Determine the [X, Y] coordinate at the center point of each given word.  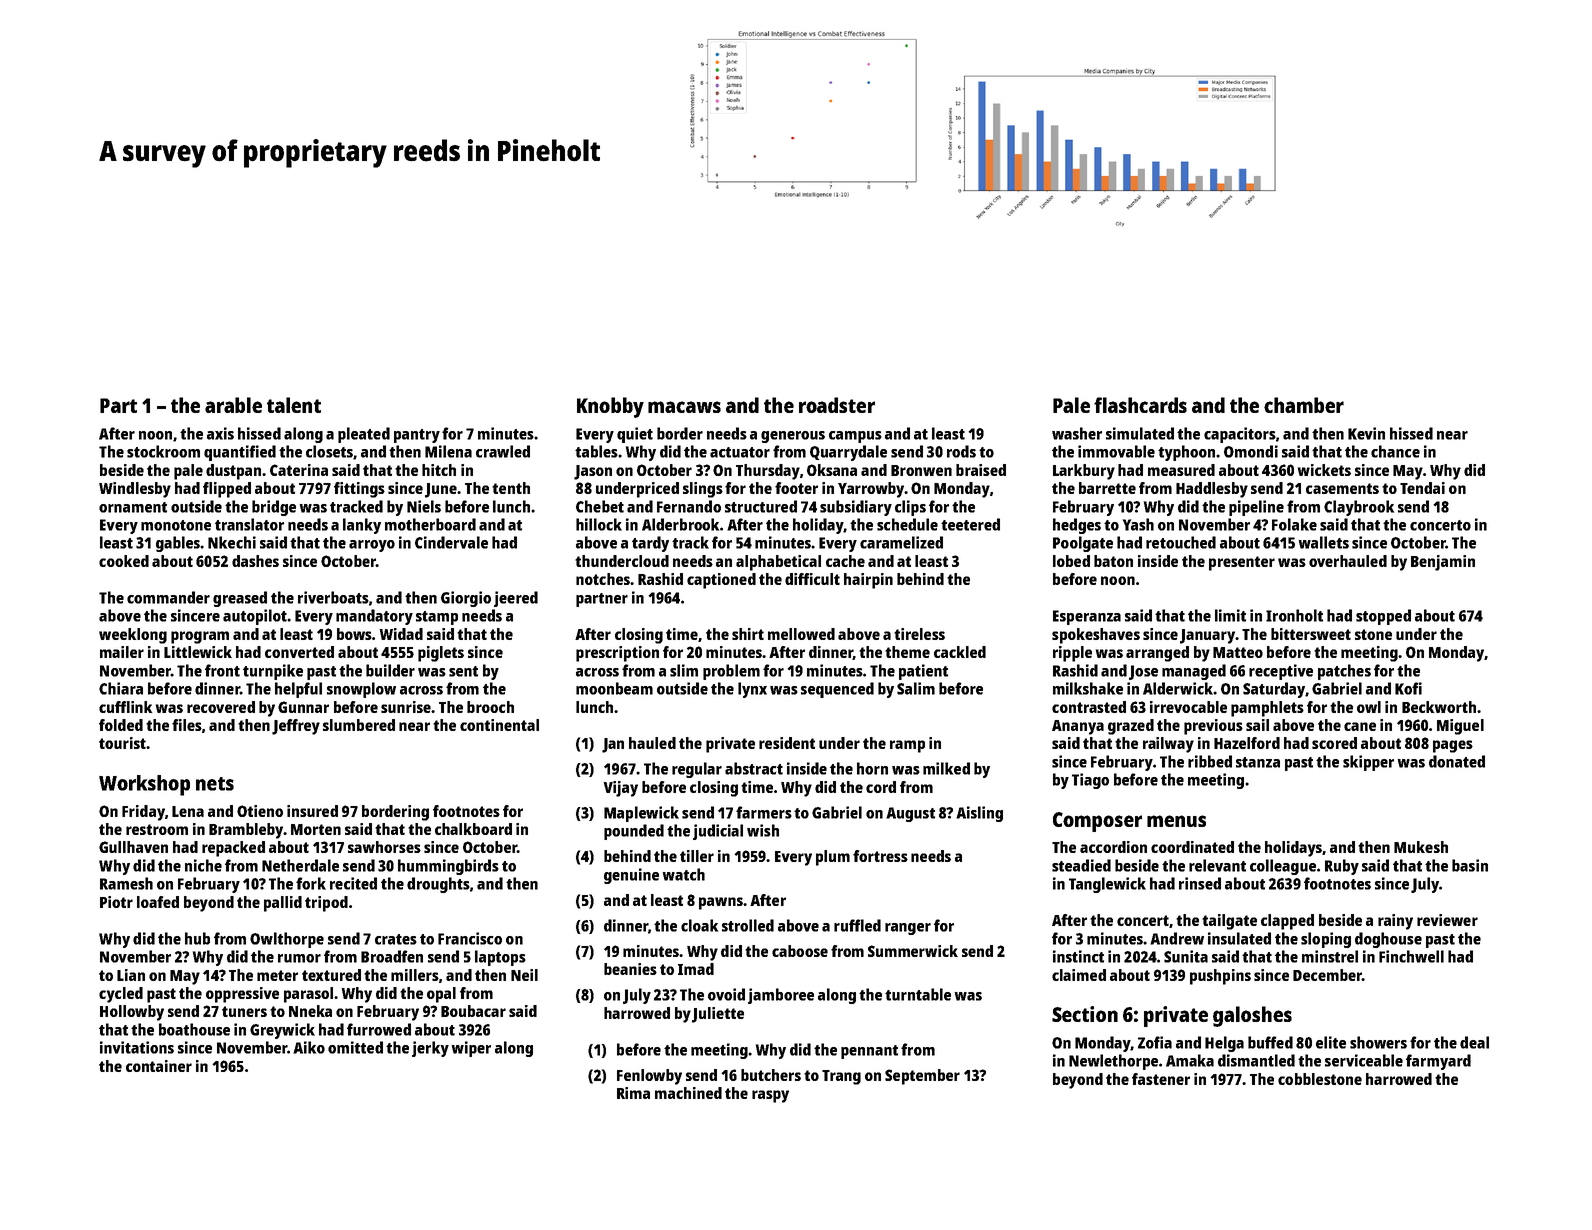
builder [390, 670]
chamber [1304, 405]
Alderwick [1178, 688]
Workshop [144, 785]
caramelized [901, 542]
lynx [752, 690]
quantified [240, 453]
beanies [630, 969]
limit [1230, 615]
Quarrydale [848, 453]
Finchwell [1411, 956]
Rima [633, 1093]
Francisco [470, 938]
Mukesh [1421, 847]
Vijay [620, 789]
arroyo [372, 546]
